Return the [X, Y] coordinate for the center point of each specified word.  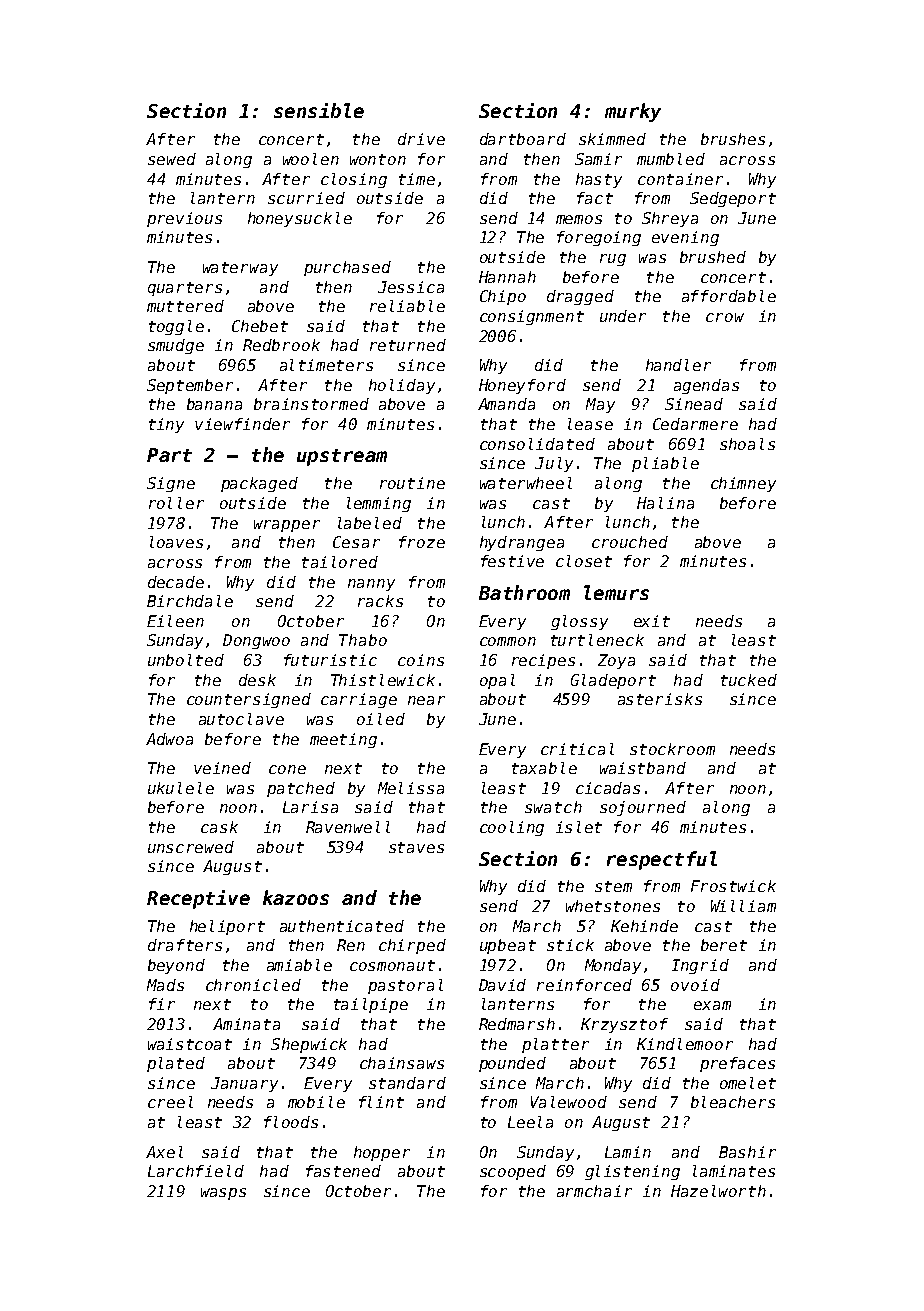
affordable [729, 296]
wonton [378, 159]
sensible [319, 110]
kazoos [296, 897]
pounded [512, 1064]
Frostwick [733, 886]
